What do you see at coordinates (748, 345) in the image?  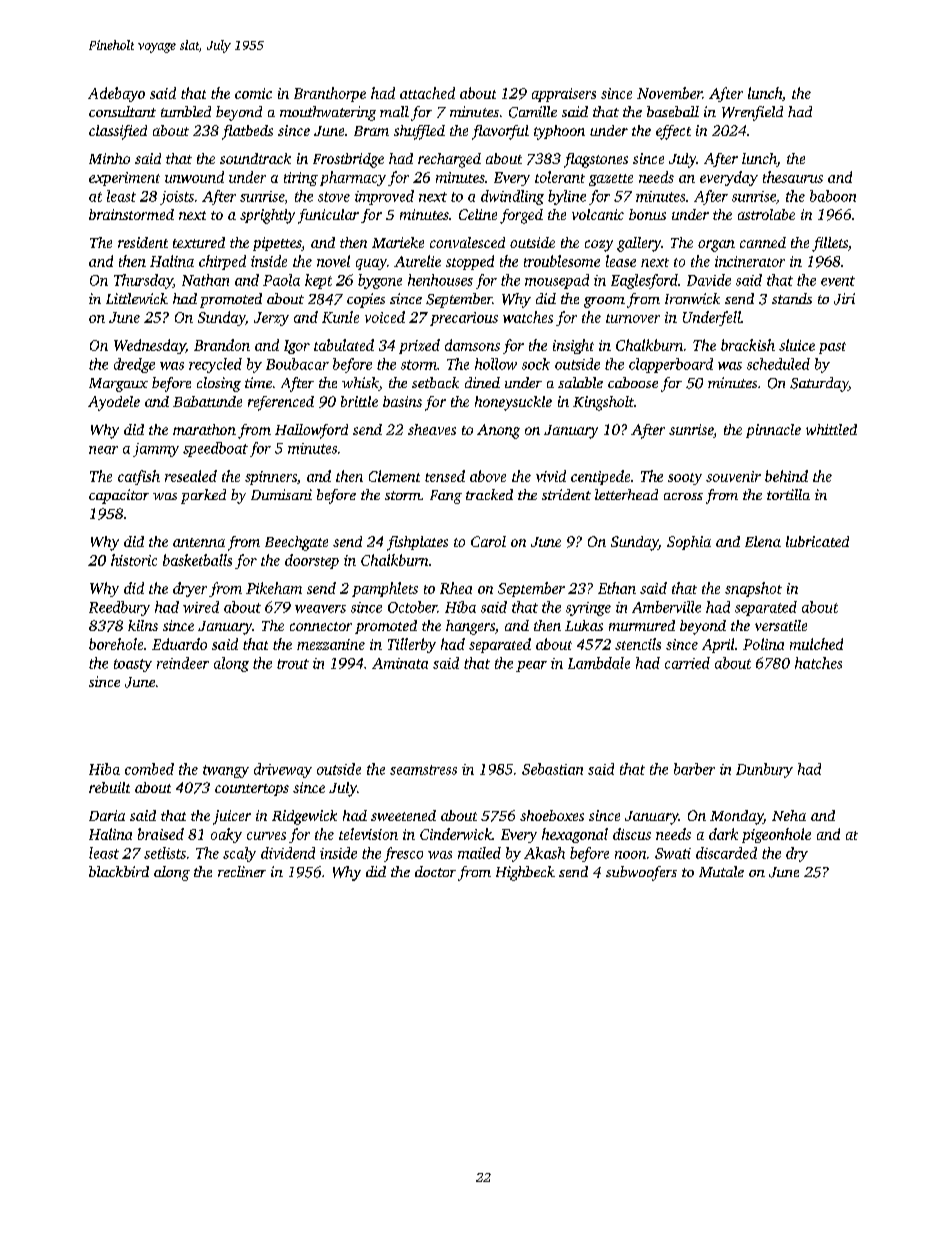 I see `brackish` at bounding box center [748, 345].
